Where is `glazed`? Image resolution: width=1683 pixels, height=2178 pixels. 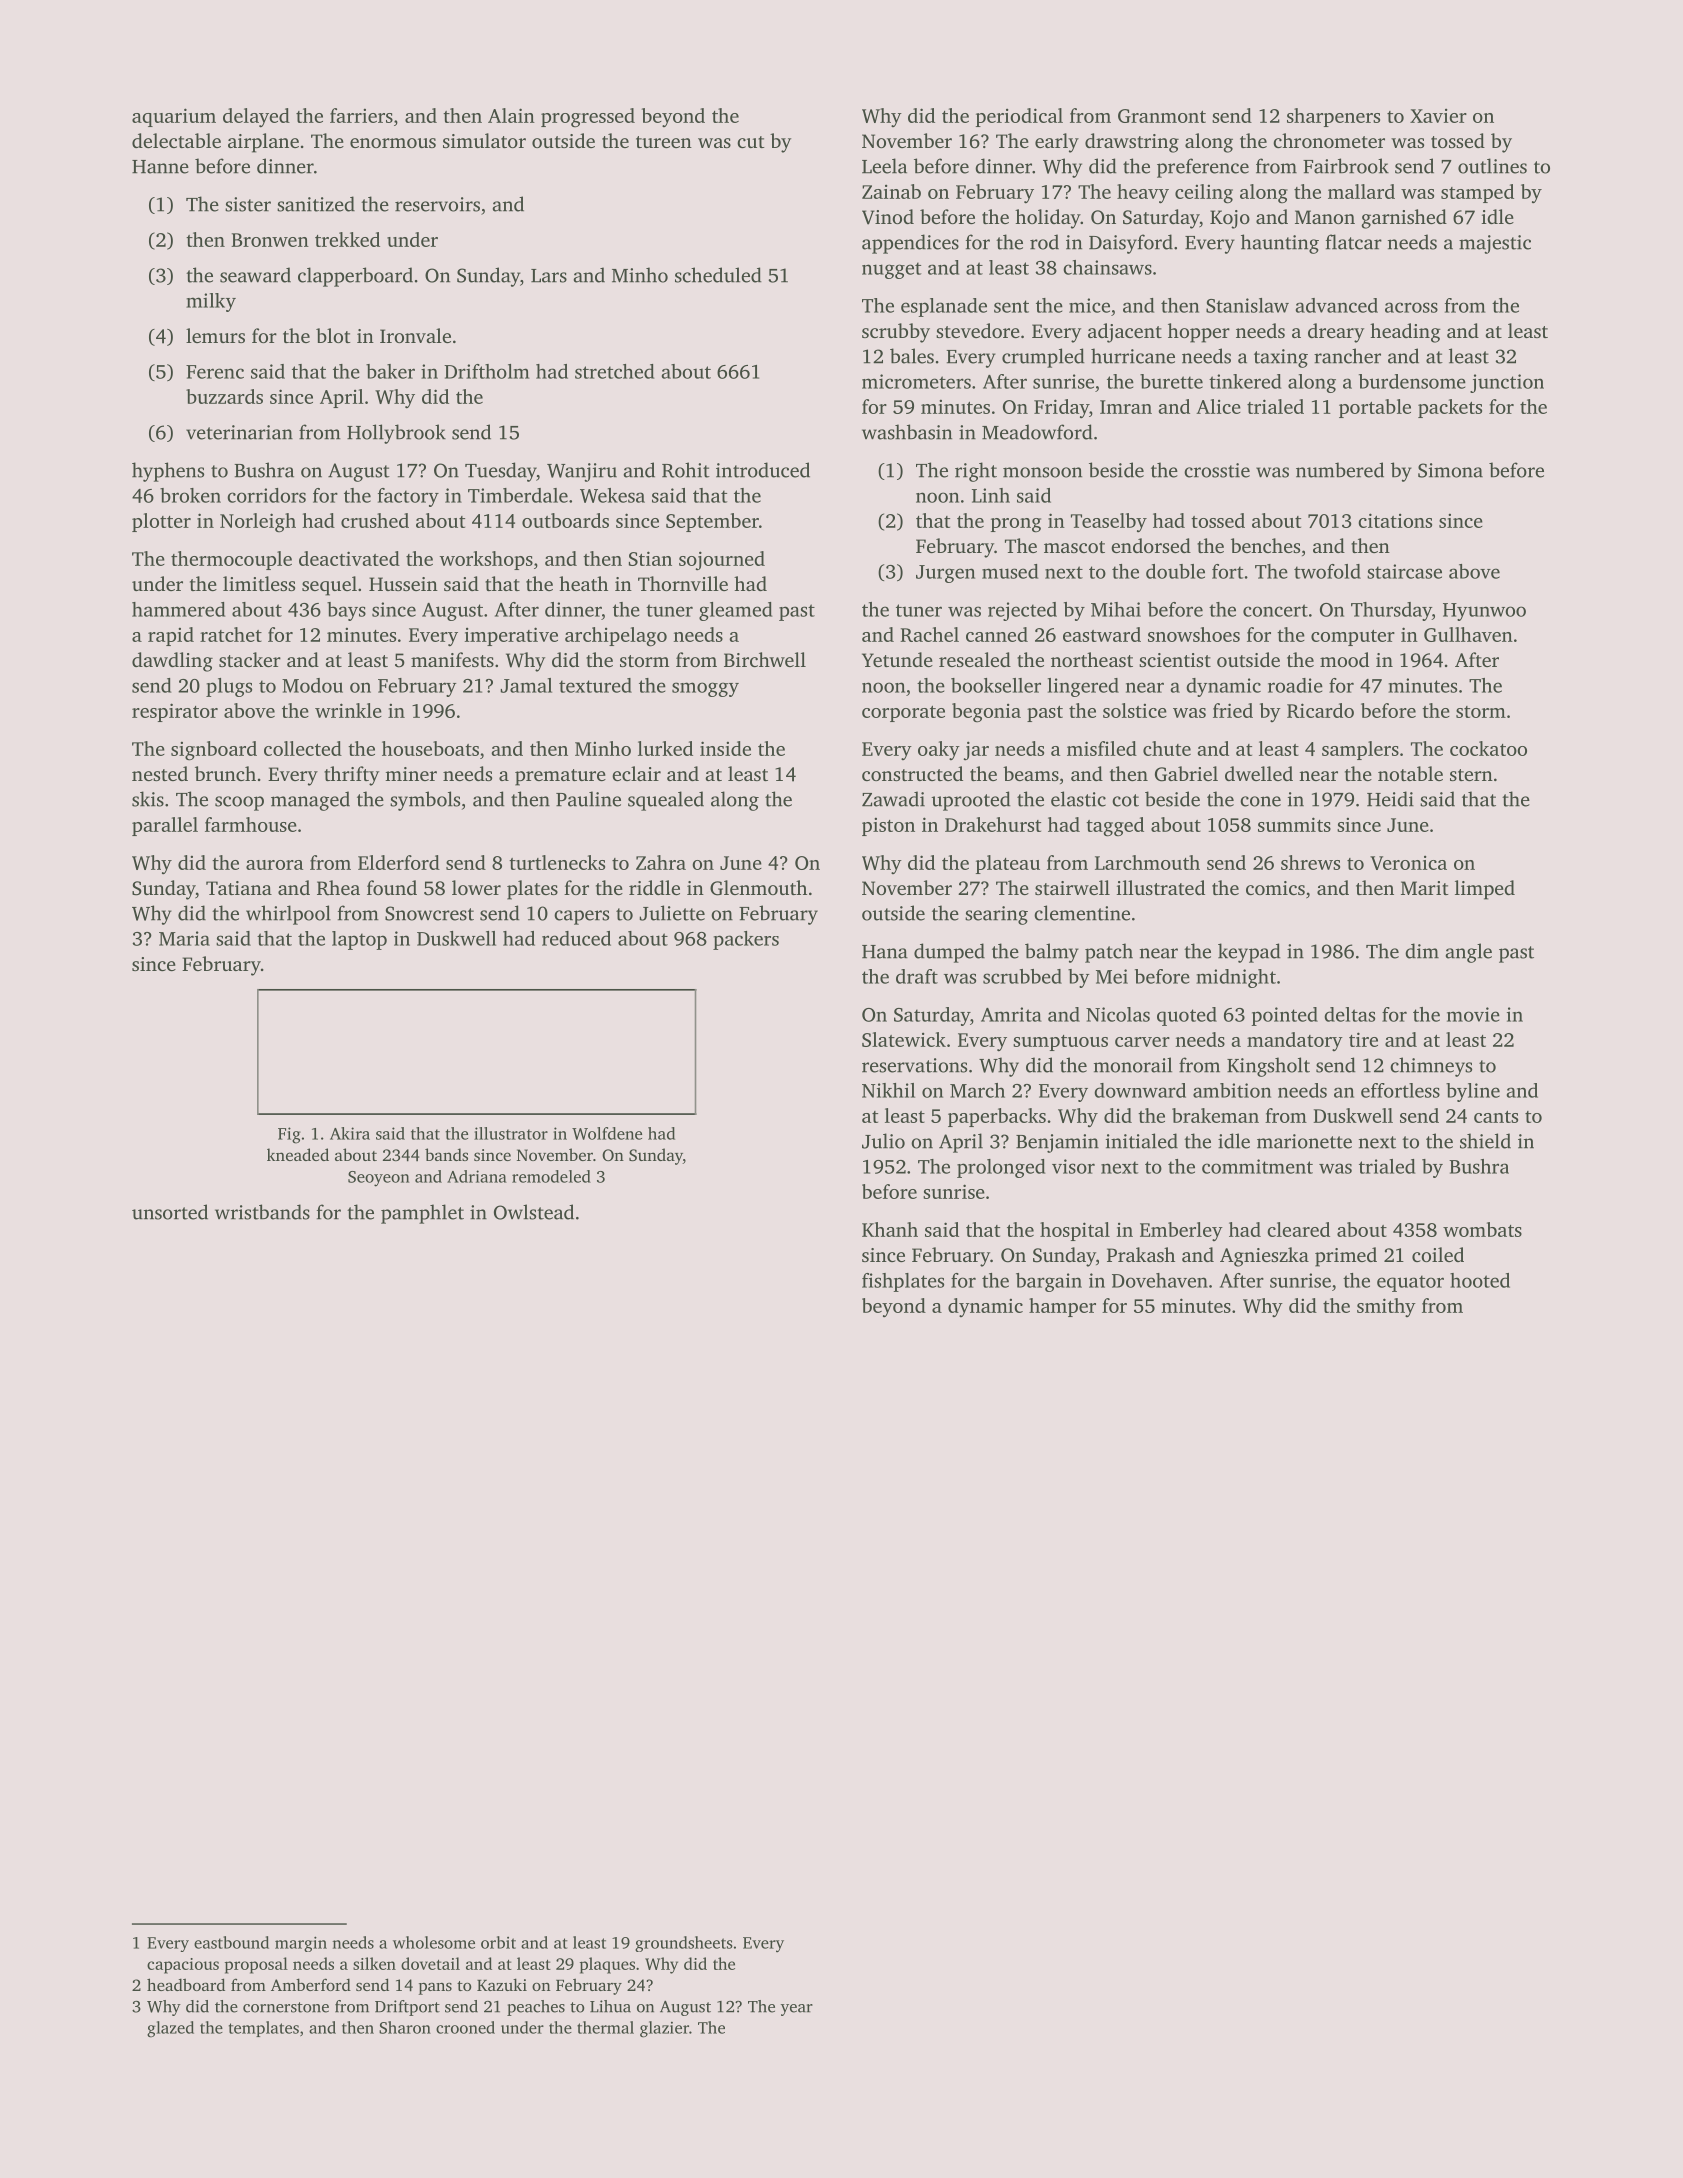
glazed is located at coordinates (170, 2029).
